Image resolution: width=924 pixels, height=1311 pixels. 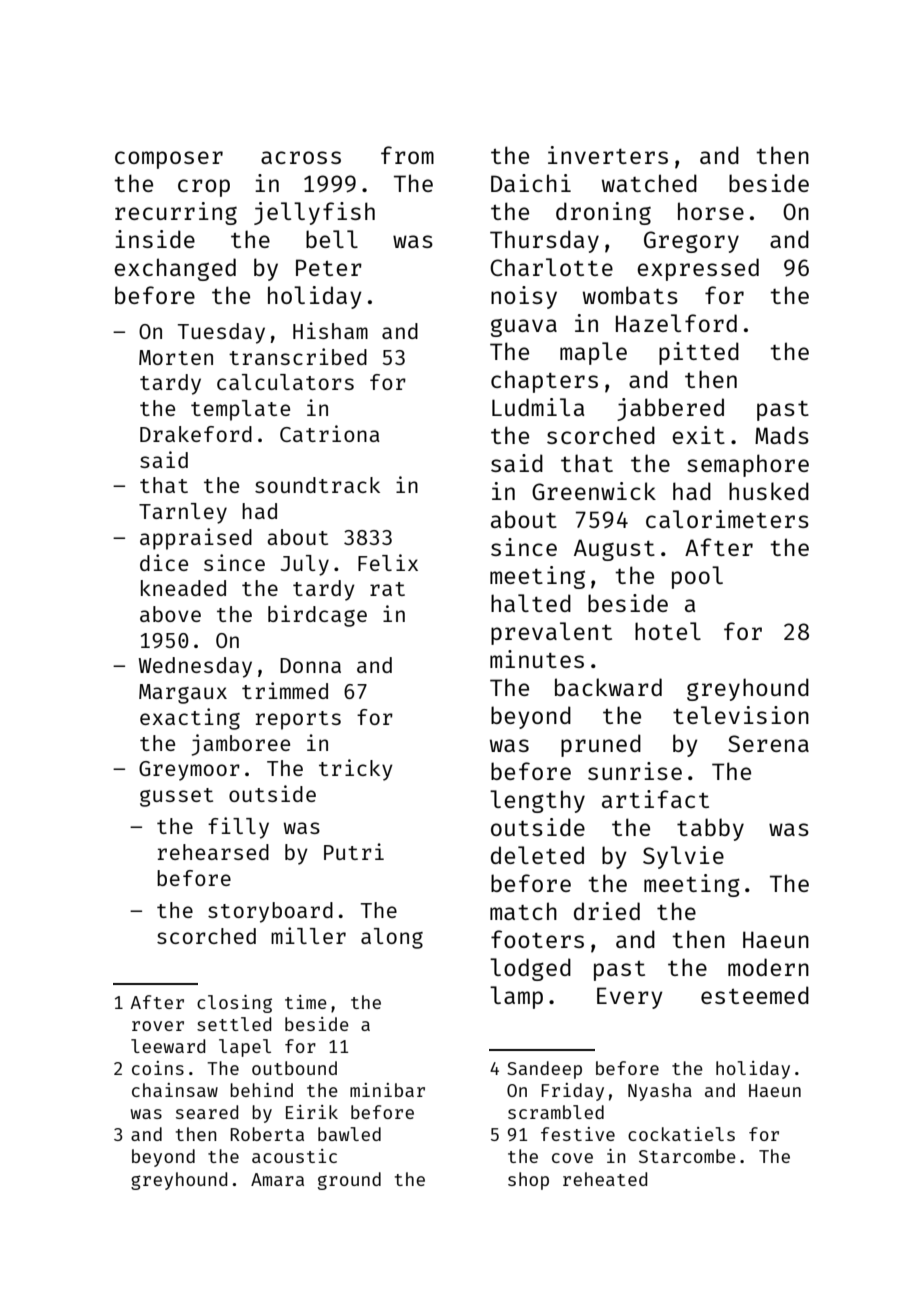 I want to click on pitted, so click(x=699, y=353).
